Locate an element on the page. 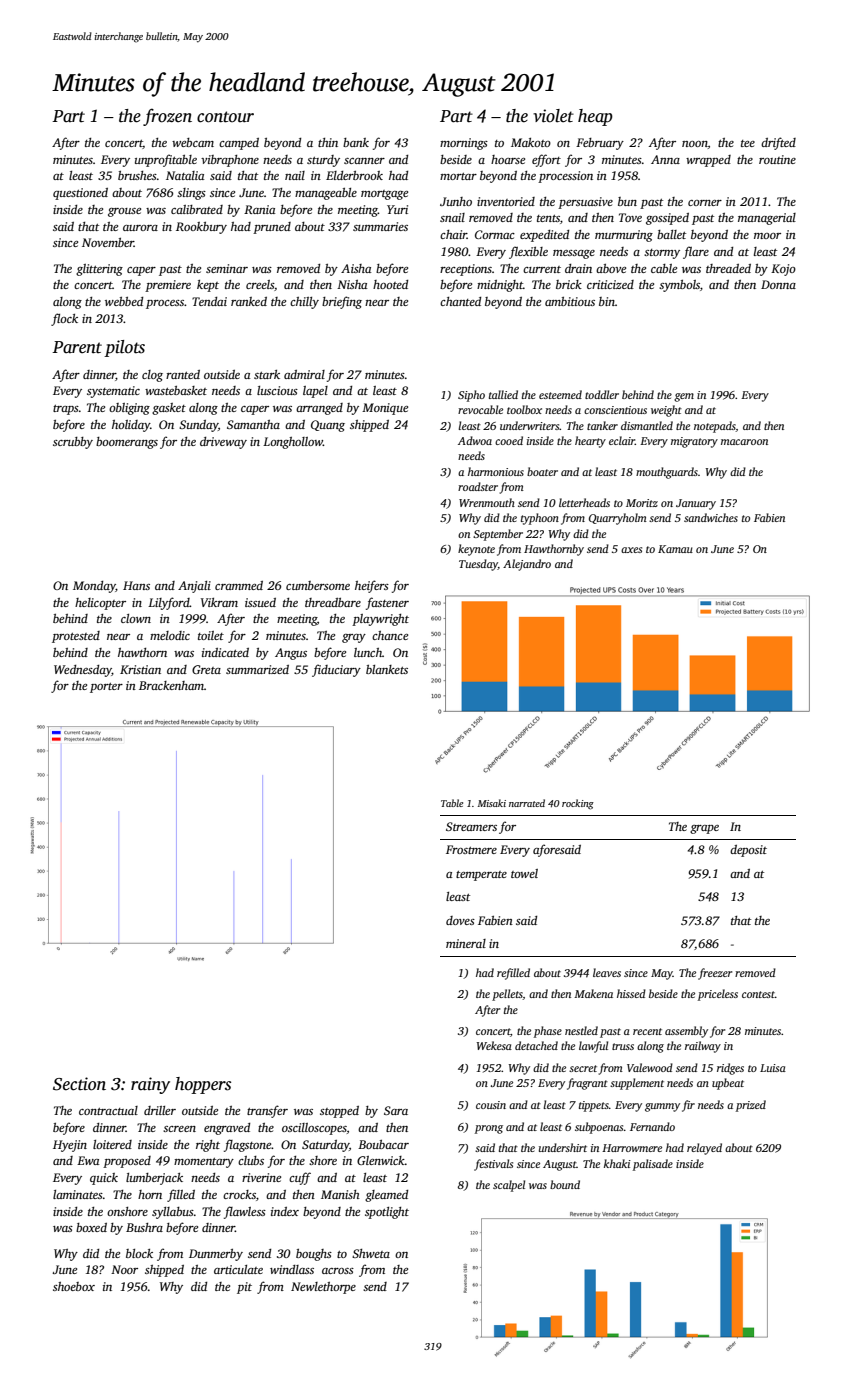 The image size is (849, 1400). spotlight is located at coordinates (387, 1213).
